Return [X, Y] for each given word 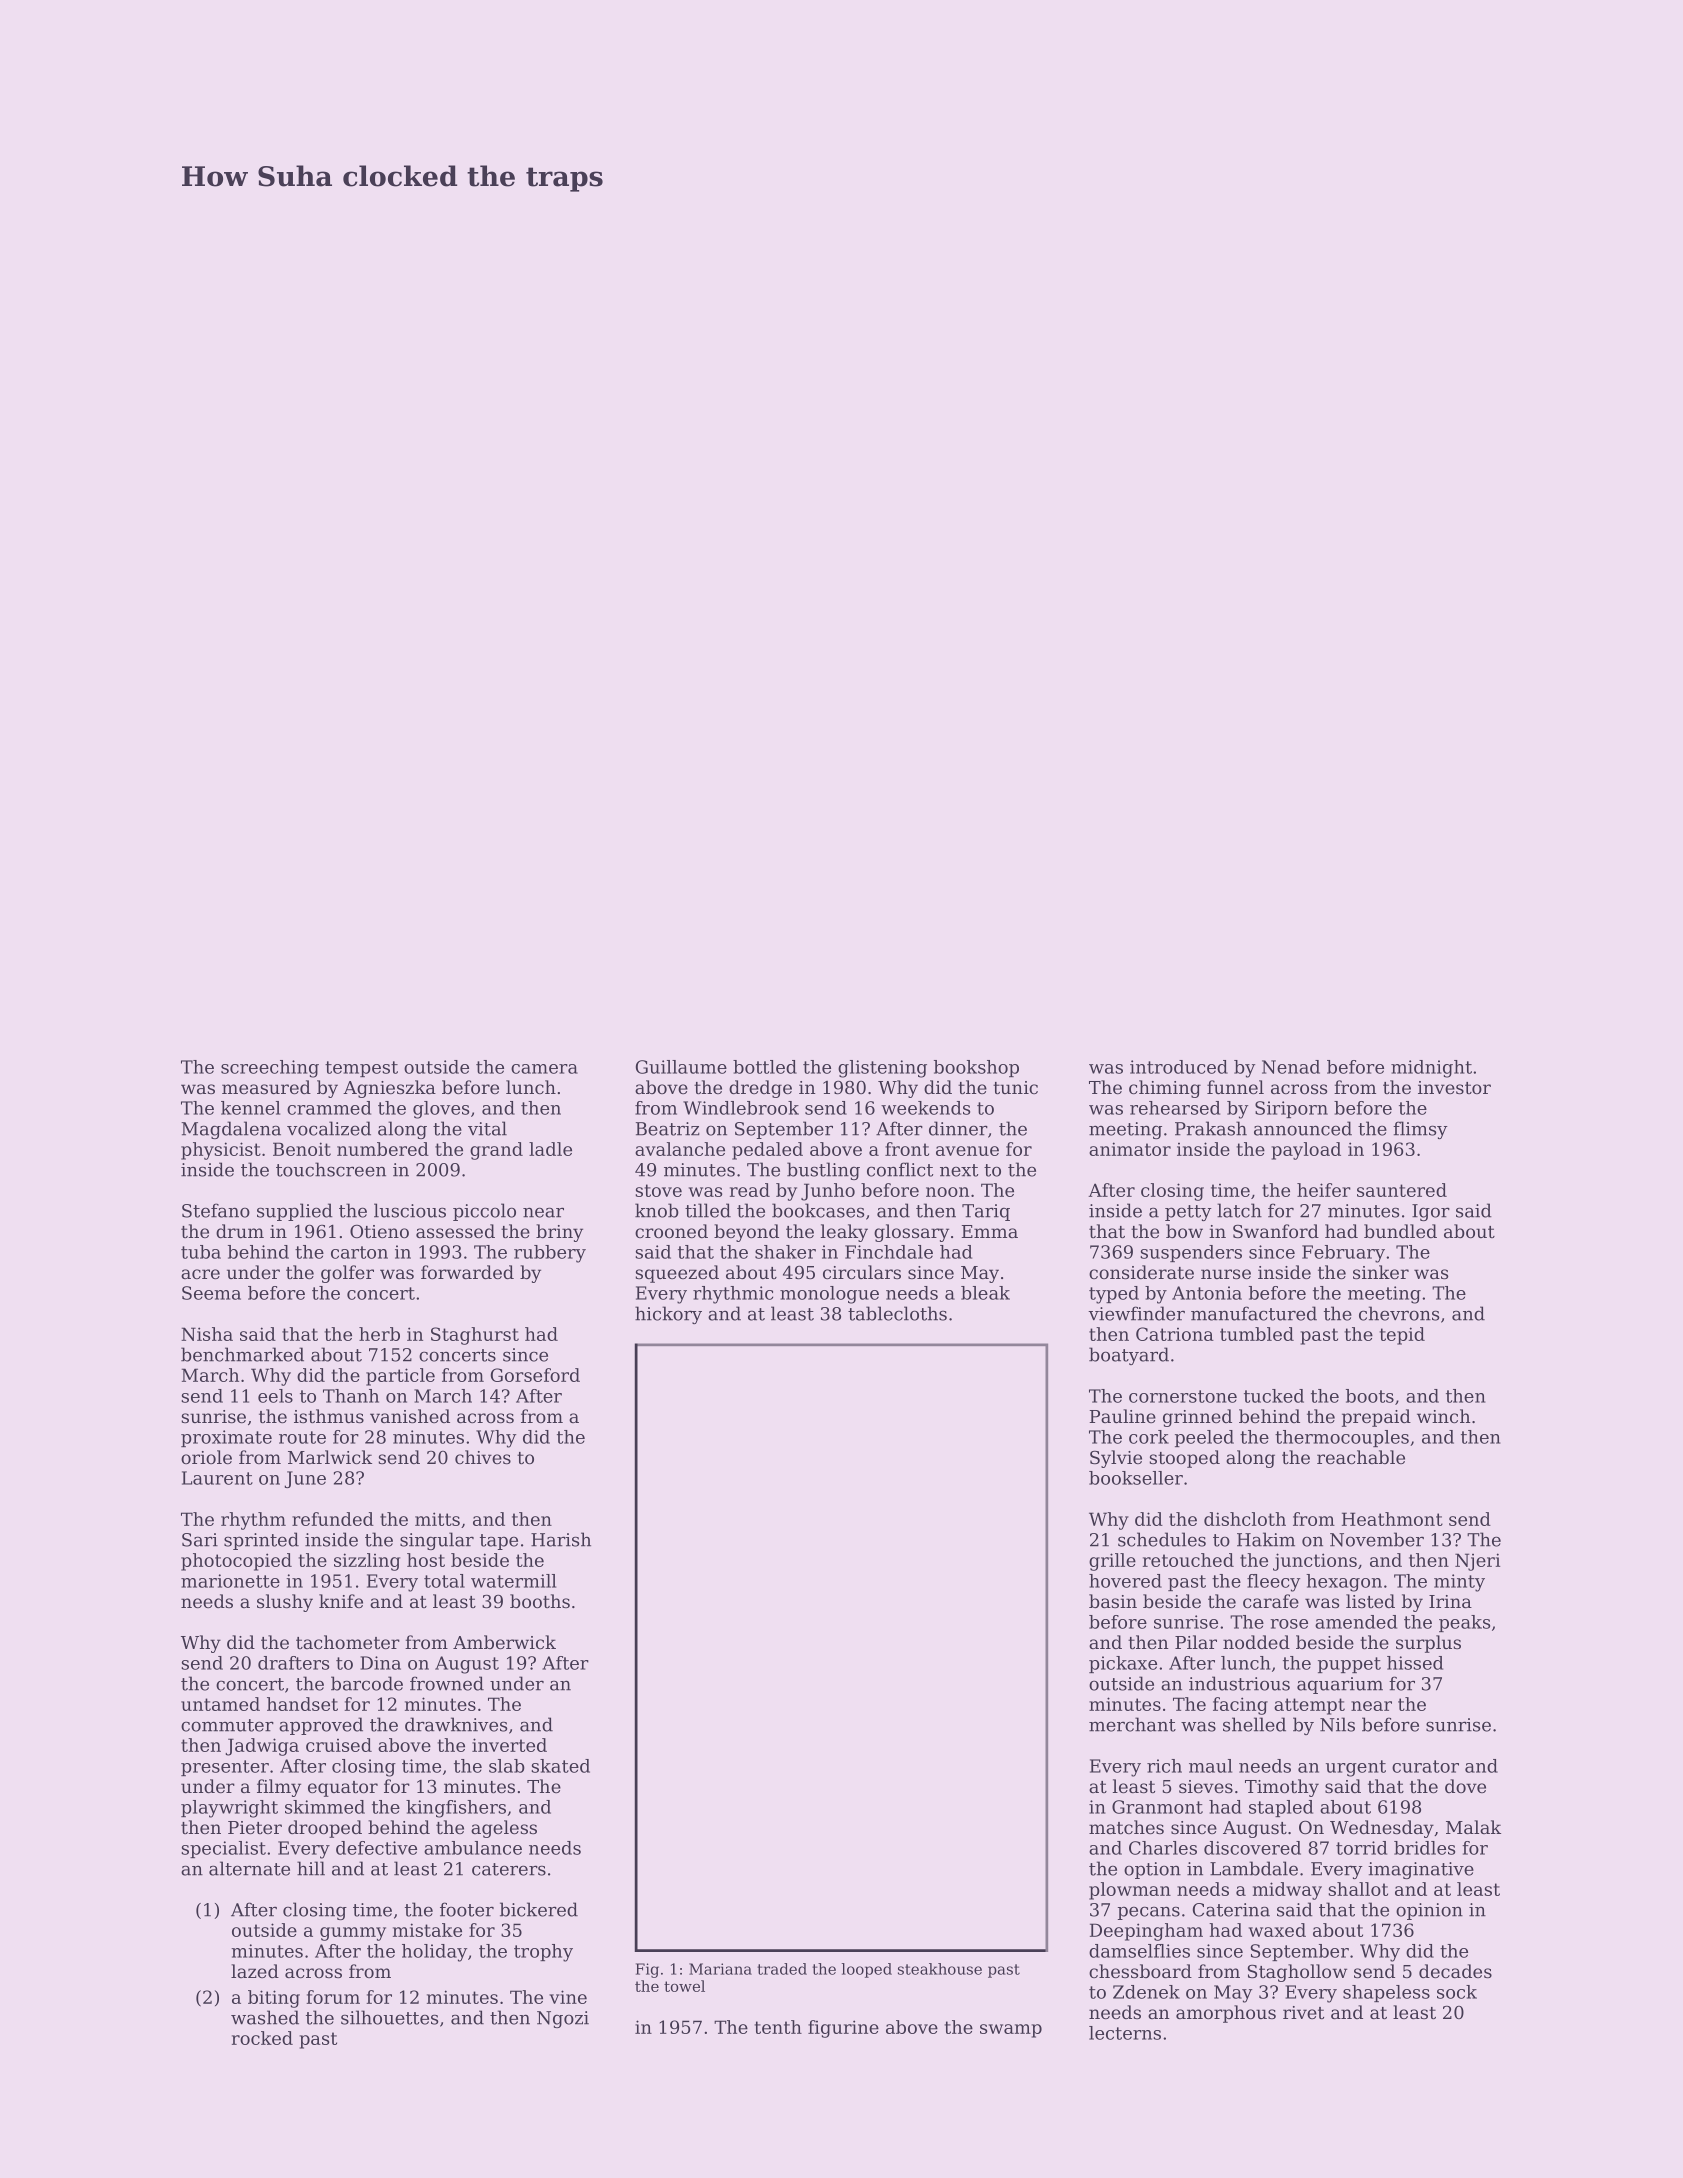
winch [1443, 1416]
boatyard [1129, 1356]
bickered [539, 1909]
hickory [668, 1315]
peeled [1204, 1438]
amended [1356, 1622]
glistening [882, 1069]
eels [275, 1396]
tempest [361, 1069]
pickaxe [1123, 1664]
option [1152, 1870]
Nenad [1291, 1067]
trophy [543, 1953]
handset [302, 1704]
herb [379, 1334]
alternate [249, 1868]
